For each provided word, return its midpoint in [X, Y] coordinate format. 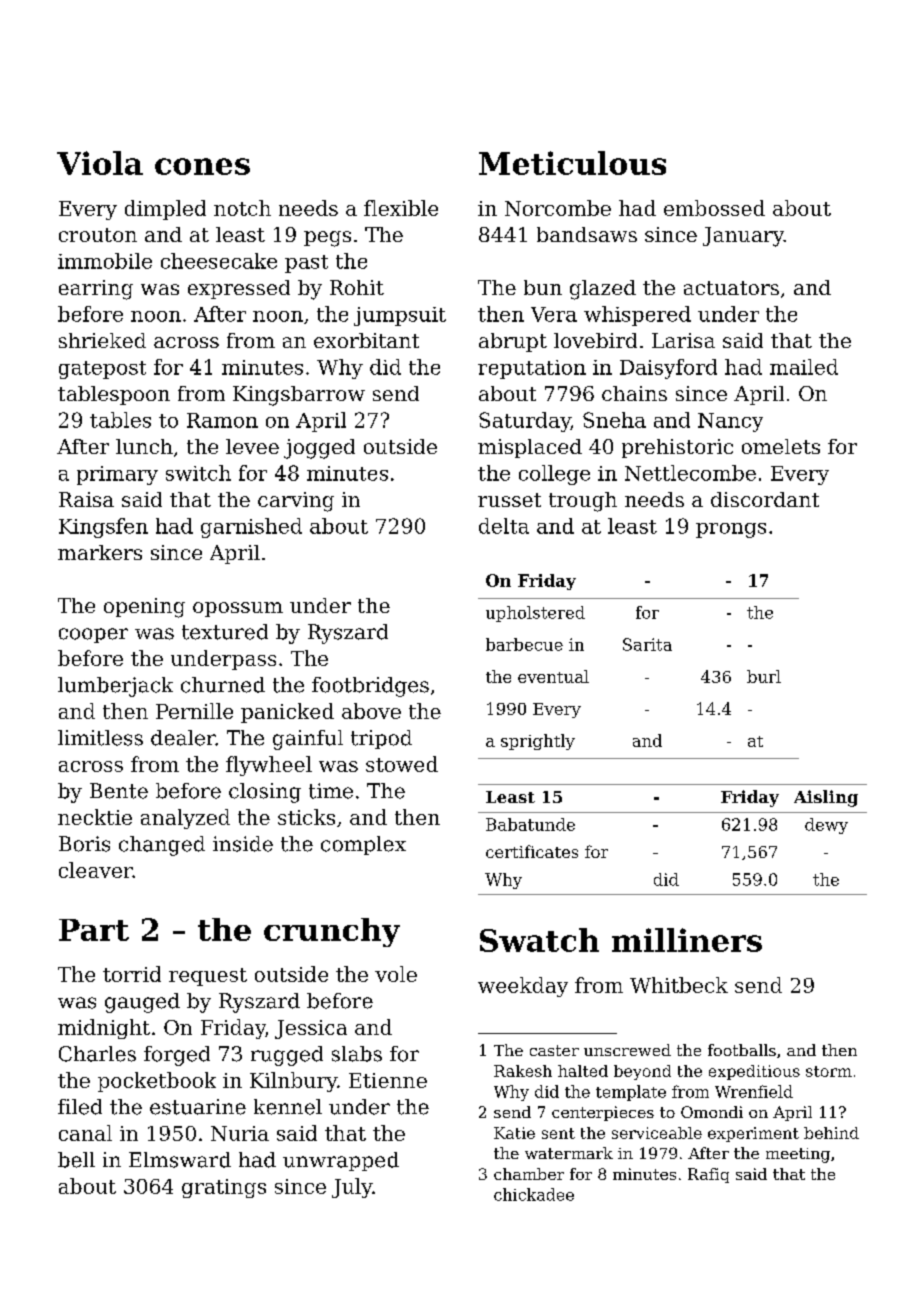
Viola [100, 163]
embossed [714, 208]
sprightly [538, 742]
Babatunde [530, 824]
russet [509, 500]
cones [202, 166]
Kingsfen [103, 528]
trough [583, 502]
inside [243, 844]
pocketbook [157, 1082]
